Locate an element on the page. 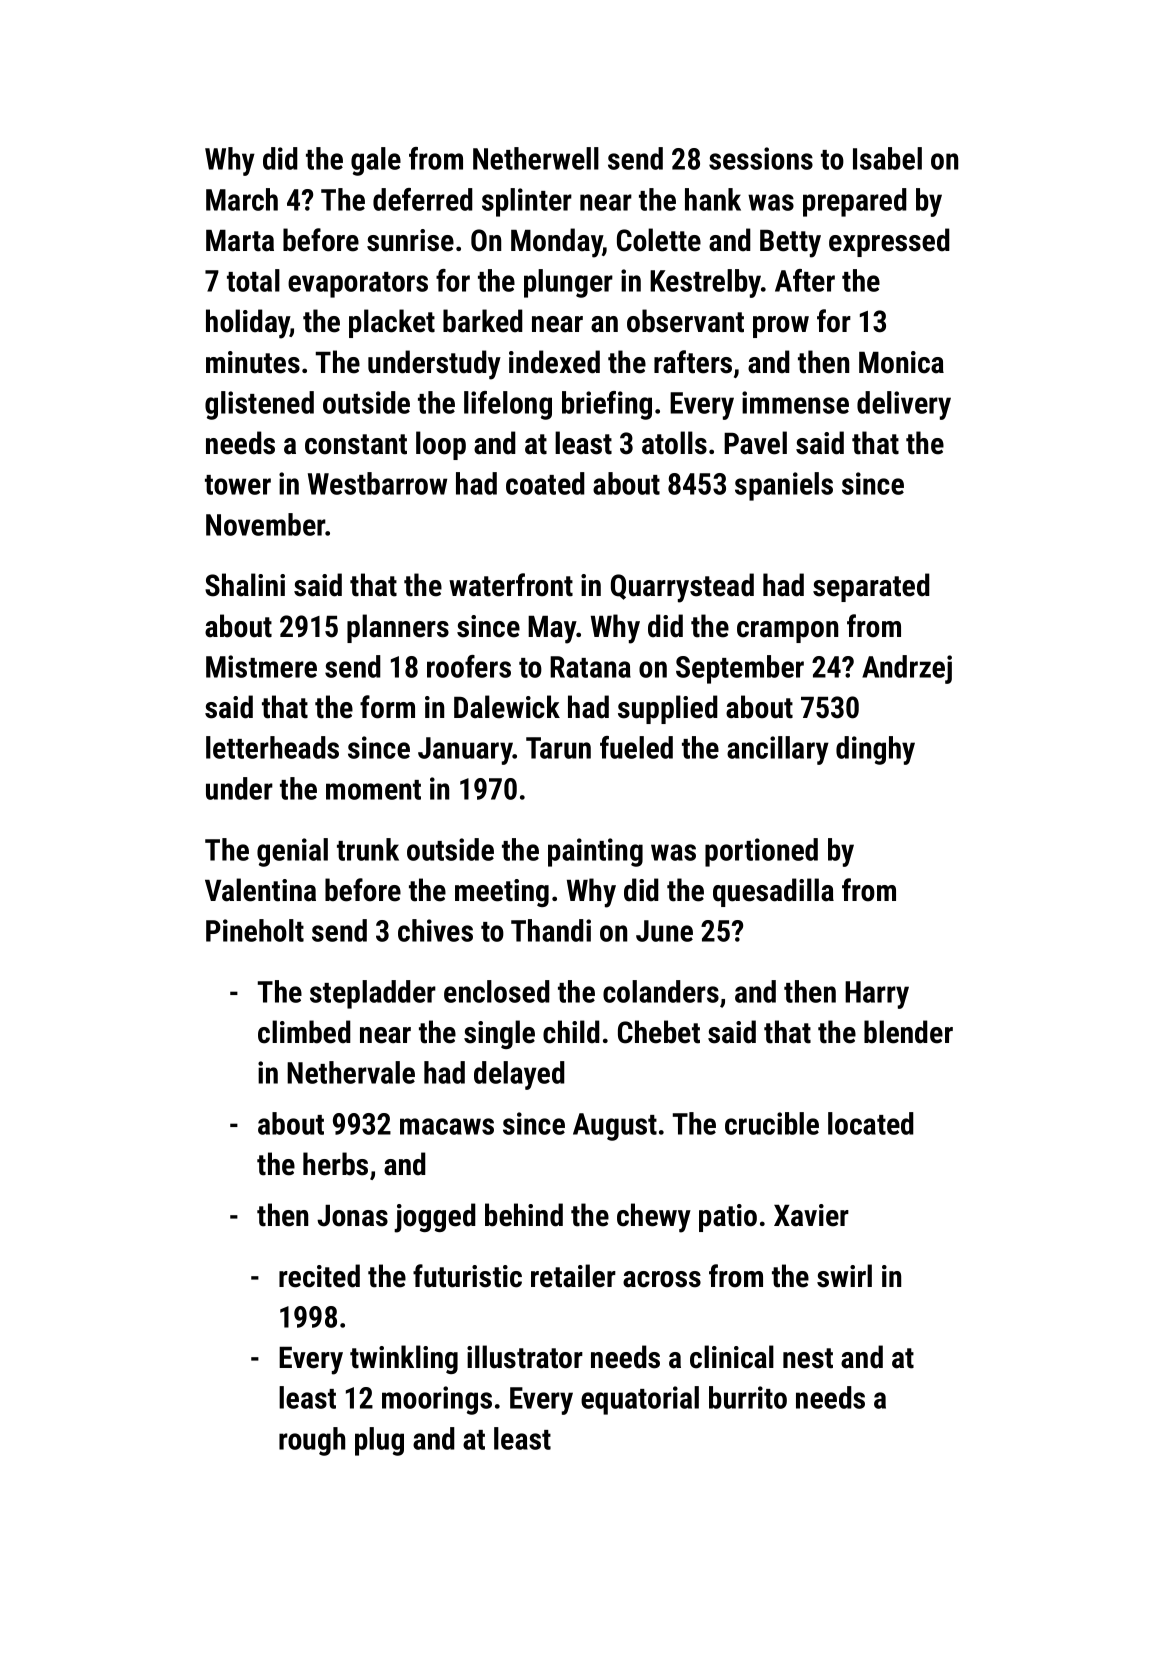  June is located at coordinates (664, 931).
